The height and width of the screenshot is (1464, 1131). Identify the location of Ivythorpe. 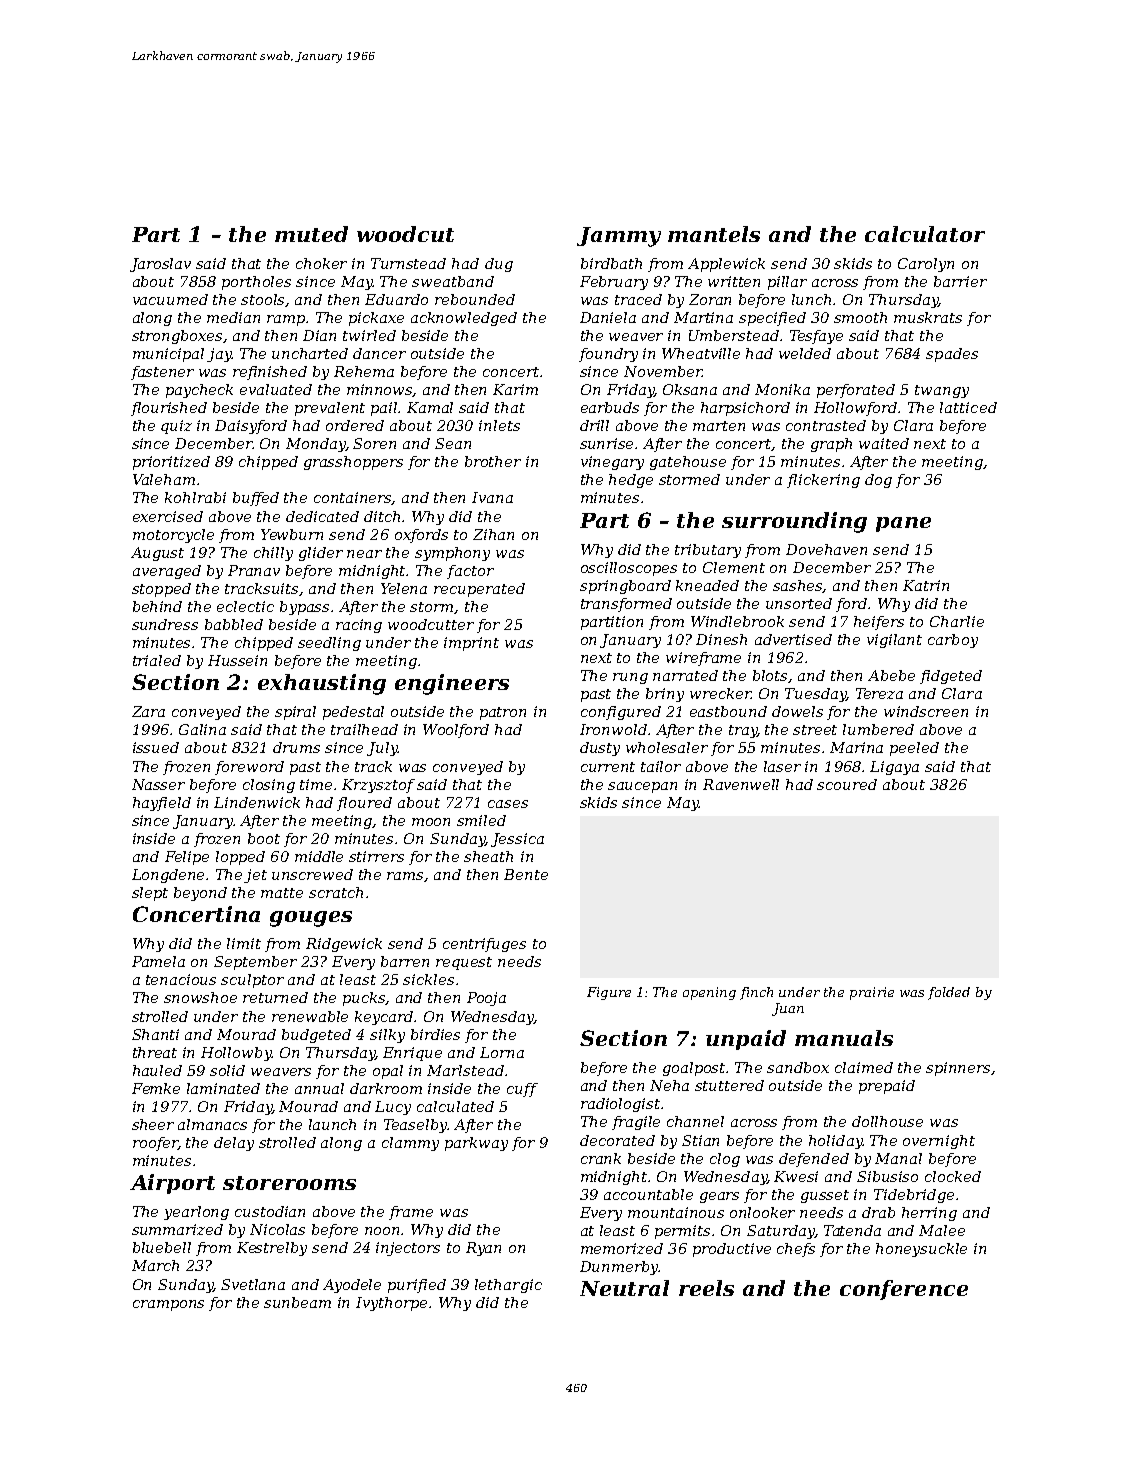
(391, 1304).
